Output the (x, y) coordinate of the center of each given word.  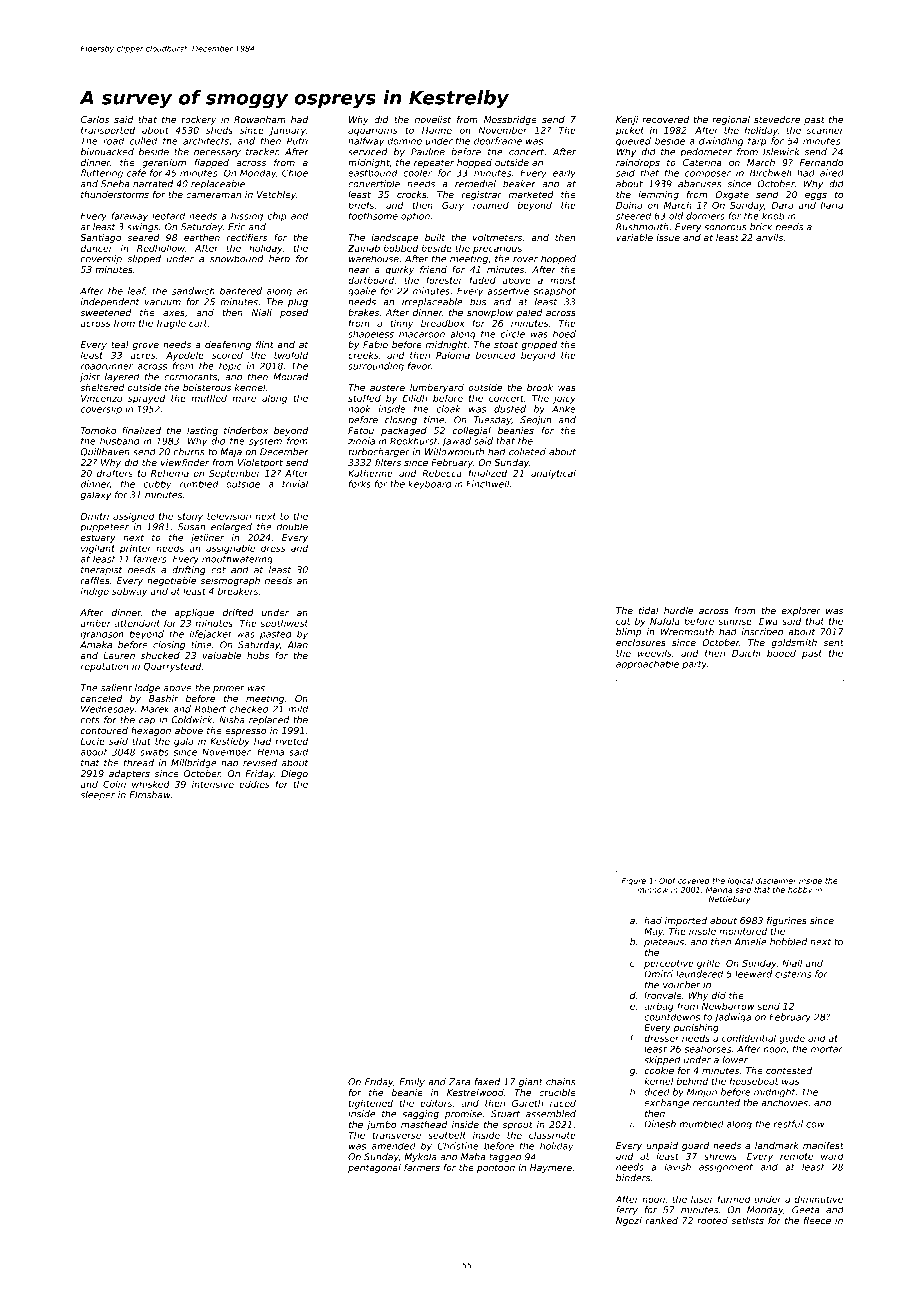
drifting (189, 570)
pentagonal (374, 1168)
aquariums (372, 131)
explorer (801, 611)
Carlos (95, 119)
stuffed (364, 398)
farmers (422, 1167)
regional (731, 120)
